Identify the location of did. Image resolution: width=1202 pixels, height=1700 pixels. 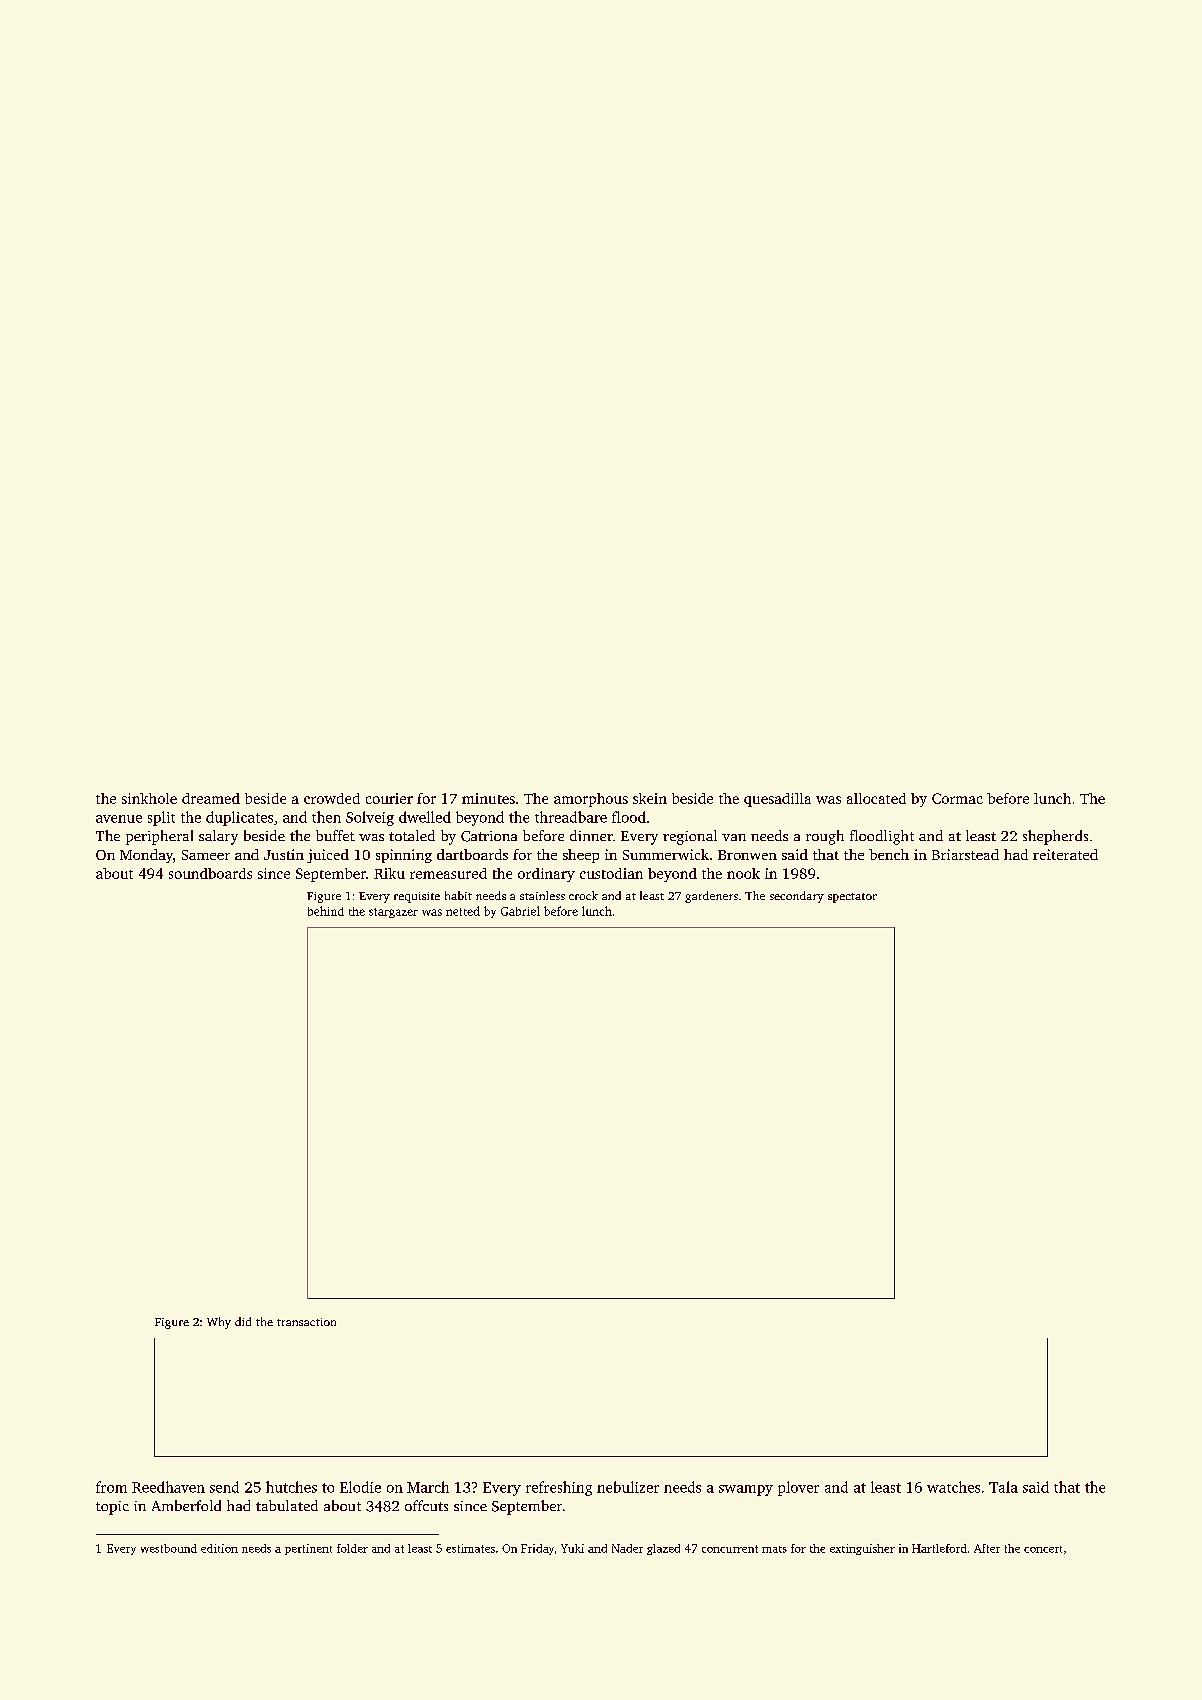
(243, 1321).
